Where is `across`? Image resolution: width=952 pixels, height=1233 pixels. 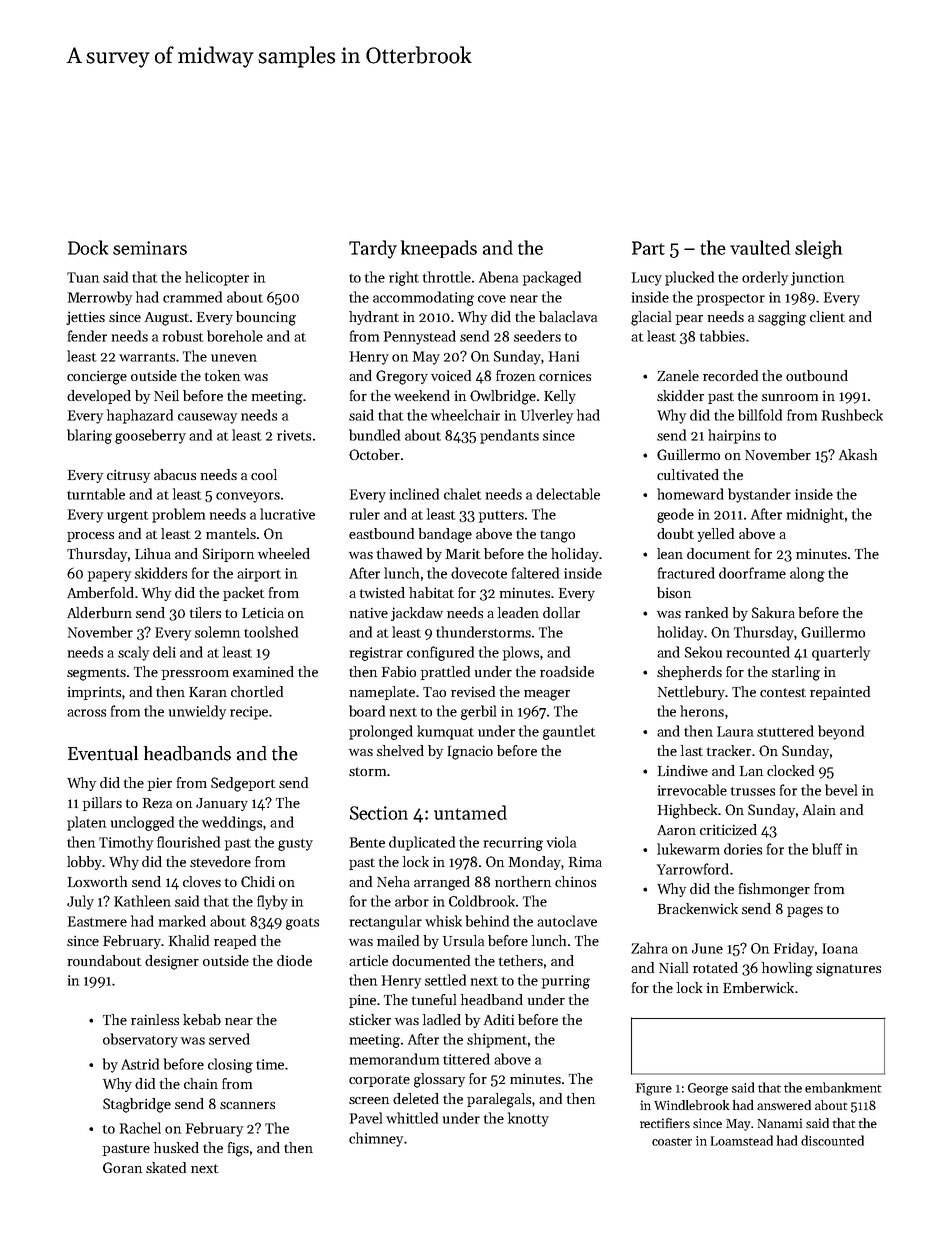 across is located at coordinates (86, 713).
